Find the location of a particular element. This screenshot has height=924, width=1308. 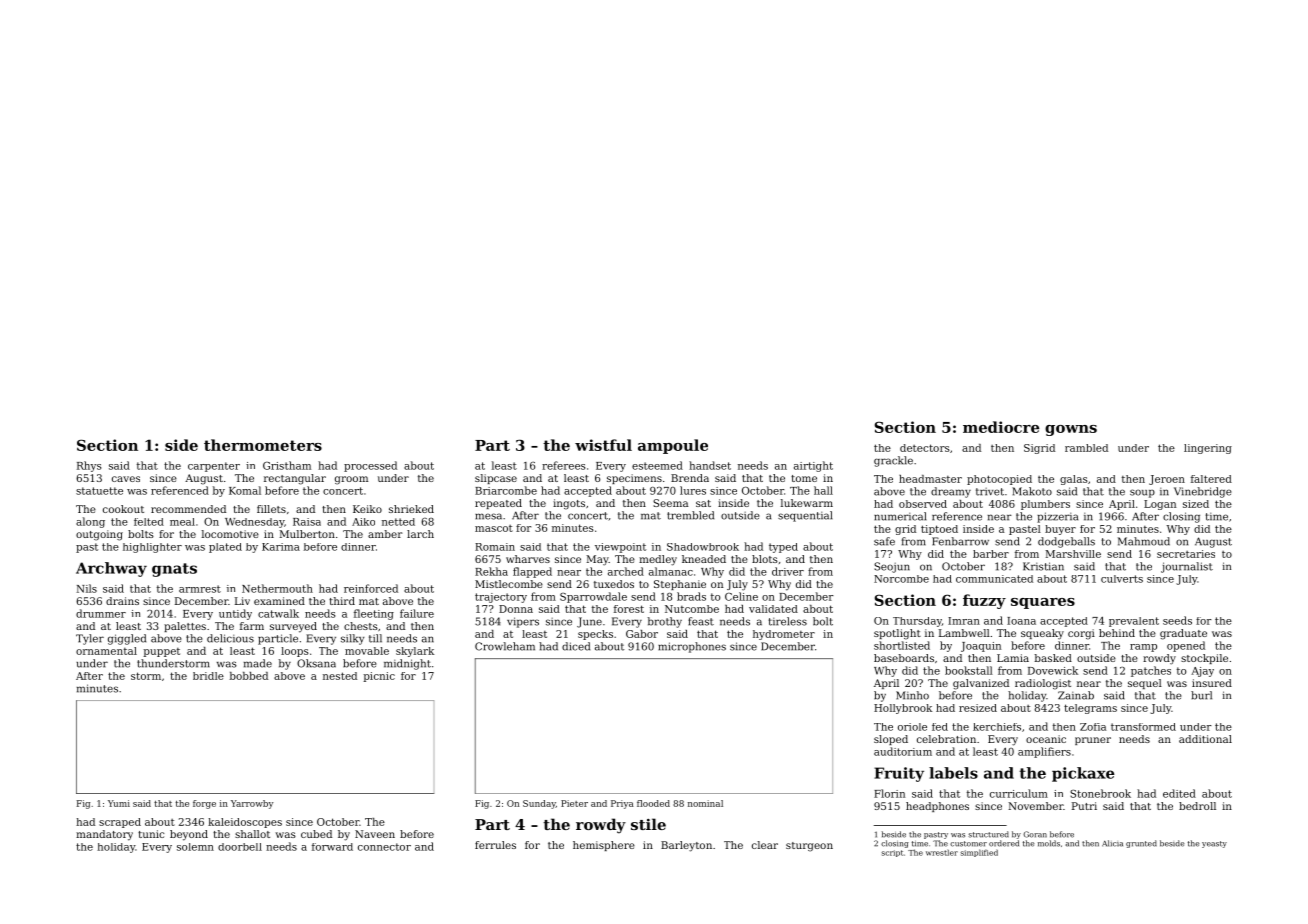

thermometers is located at coordinates (263, 445).
